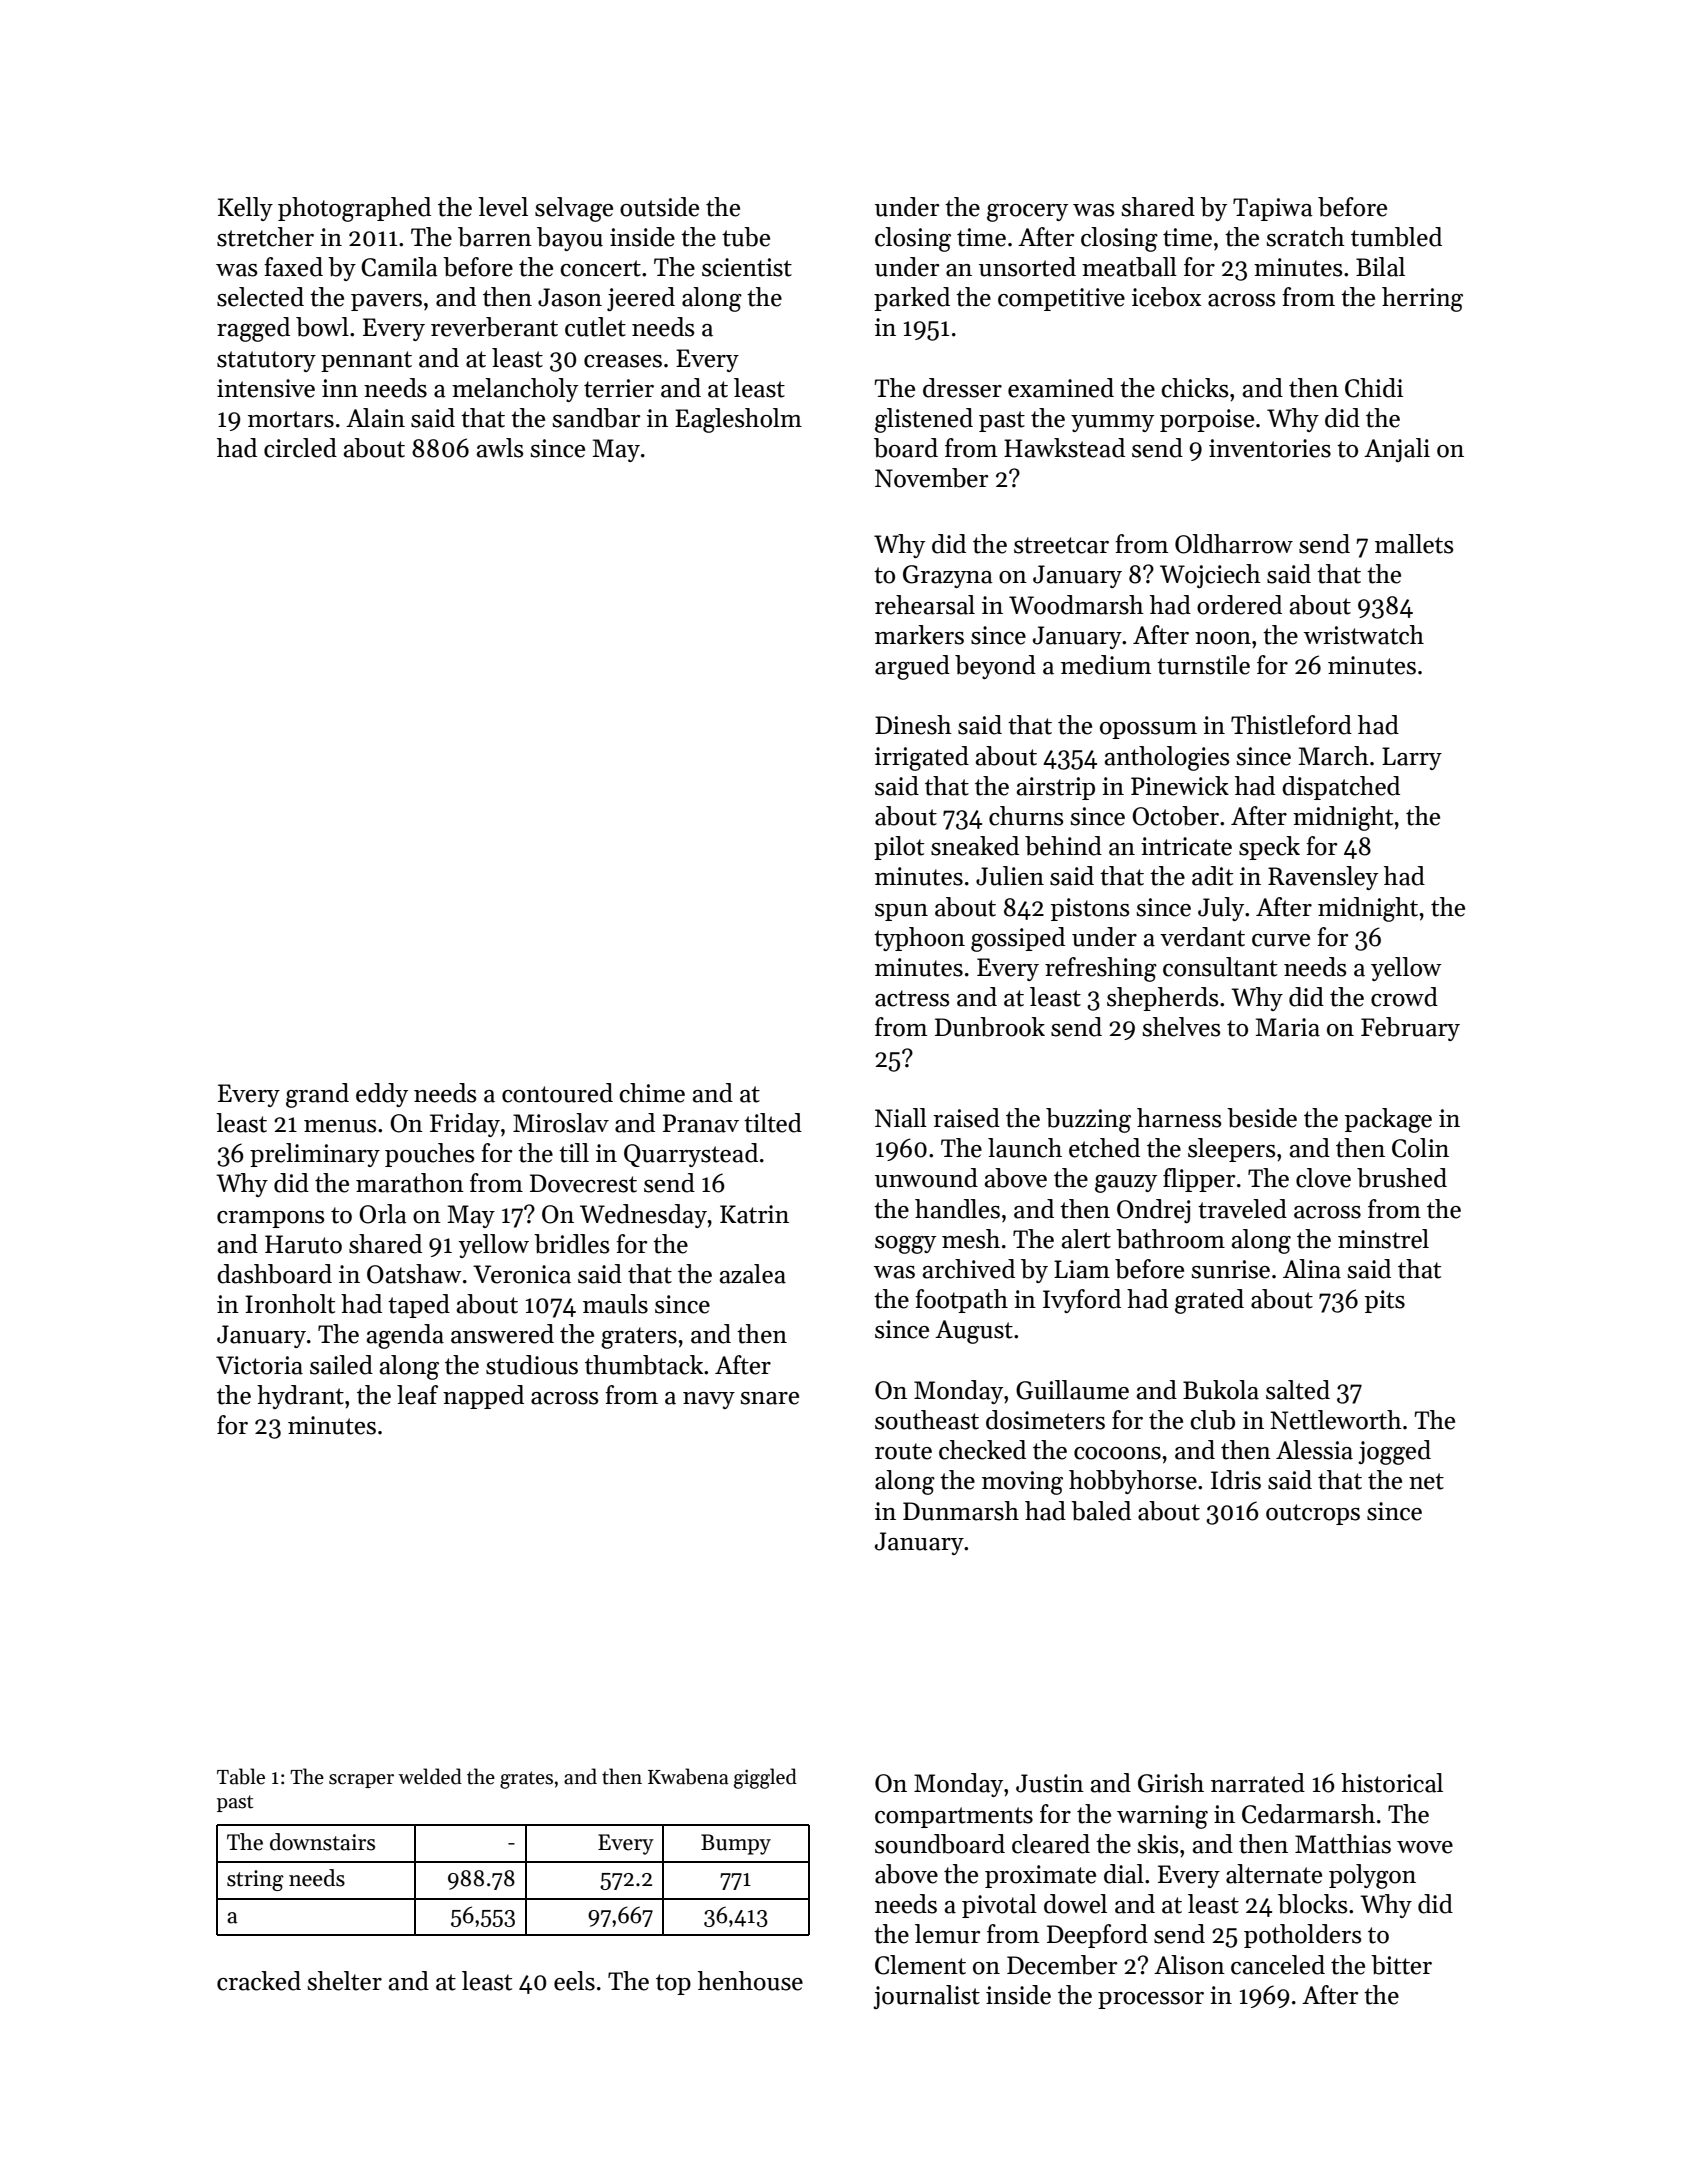 This screenshot has height=2178, width=1683. Describe the element at coordinates (926, 1997) in the screenshot. I see `journalist` at that location.
